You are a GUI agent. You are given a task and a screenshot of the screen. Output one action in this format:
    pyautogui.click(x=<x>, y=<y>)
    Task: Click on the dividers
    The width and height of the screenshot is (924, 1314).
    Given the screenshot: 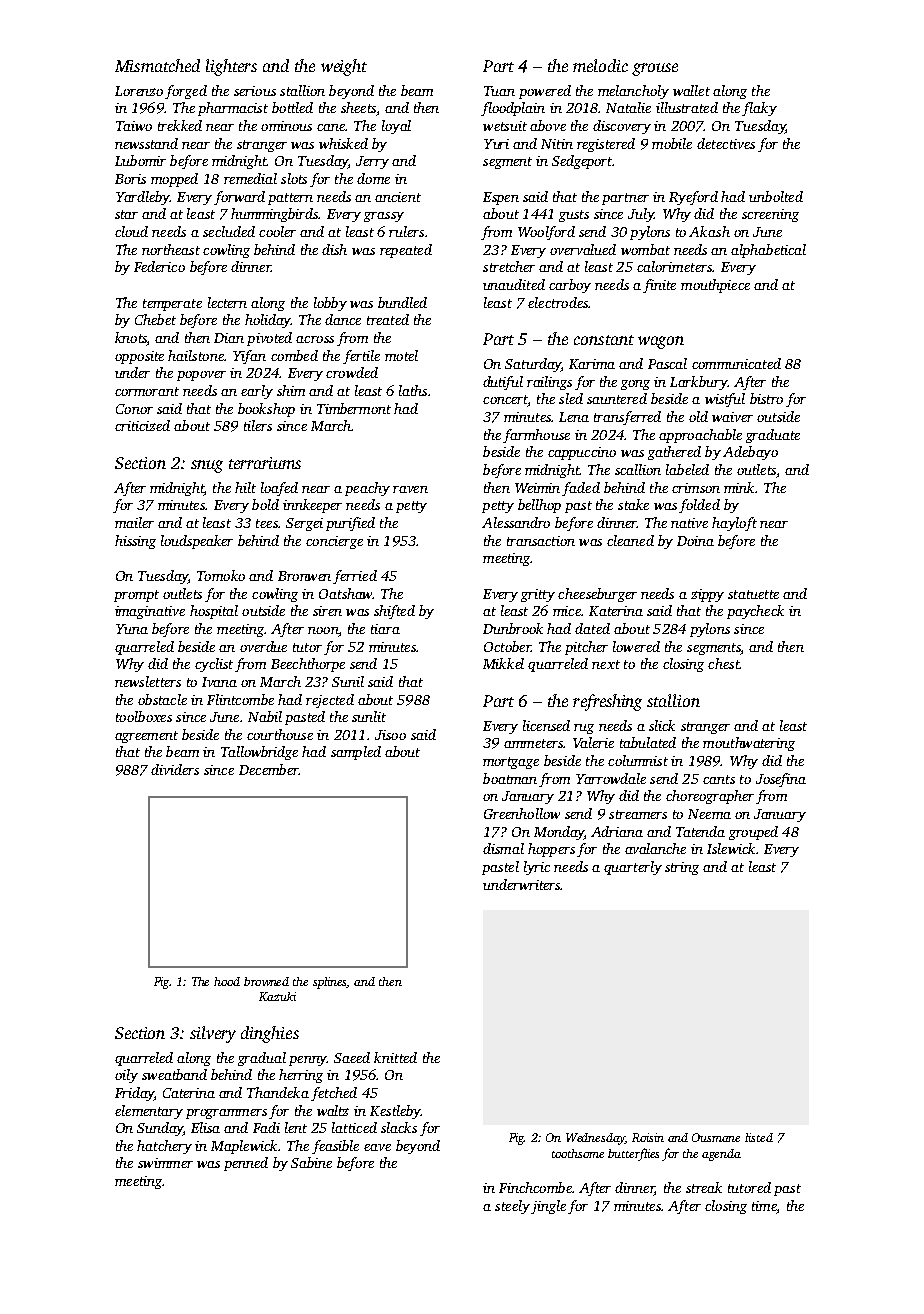 What is the action you would take?
    pyautogui.click(x=175, y=769)
